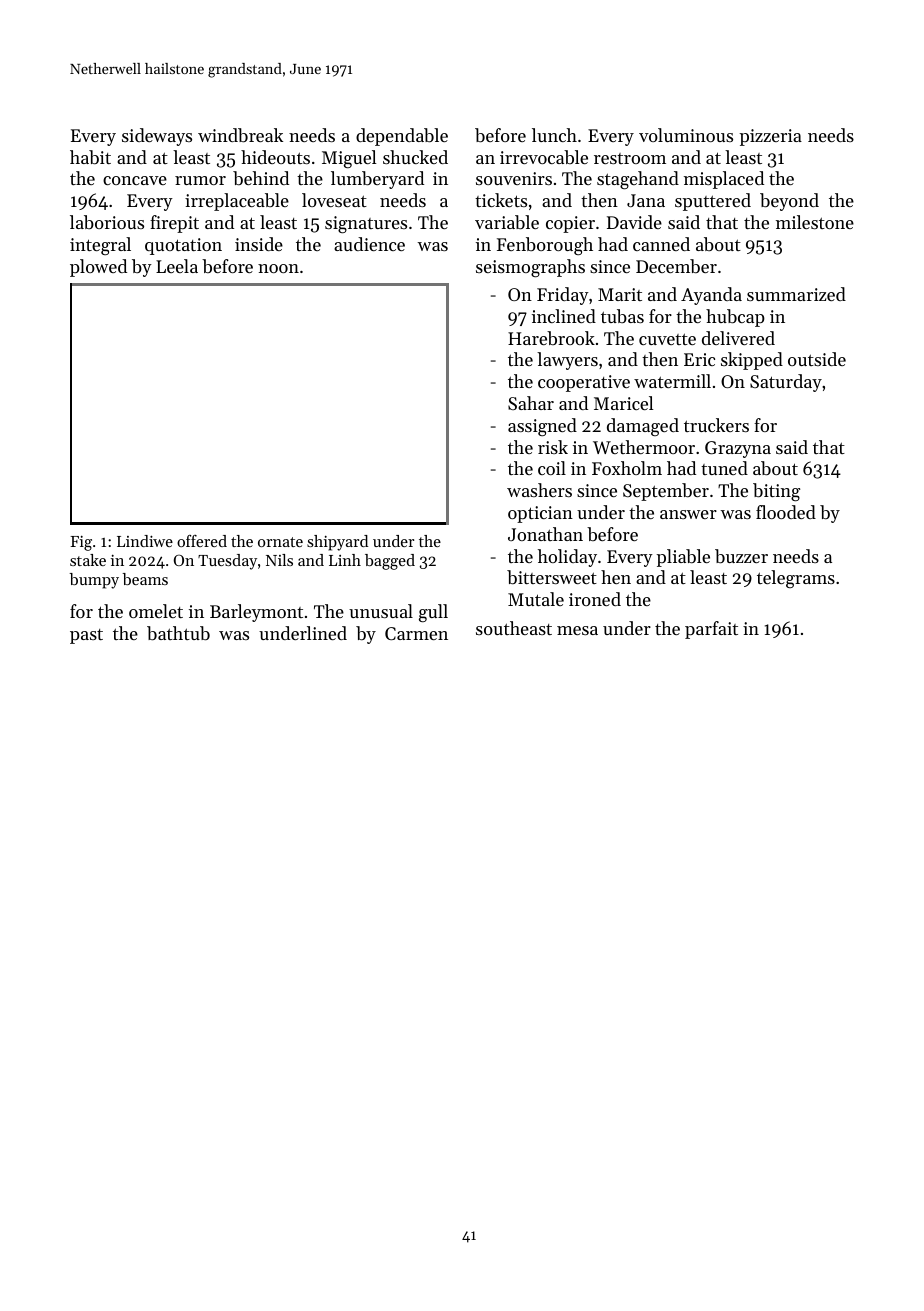 The height and width of the document is (1311, 924). What do you see at coordinates (724, 180) in the document?
I see `misplaced` at bounding box center [724, 180].
